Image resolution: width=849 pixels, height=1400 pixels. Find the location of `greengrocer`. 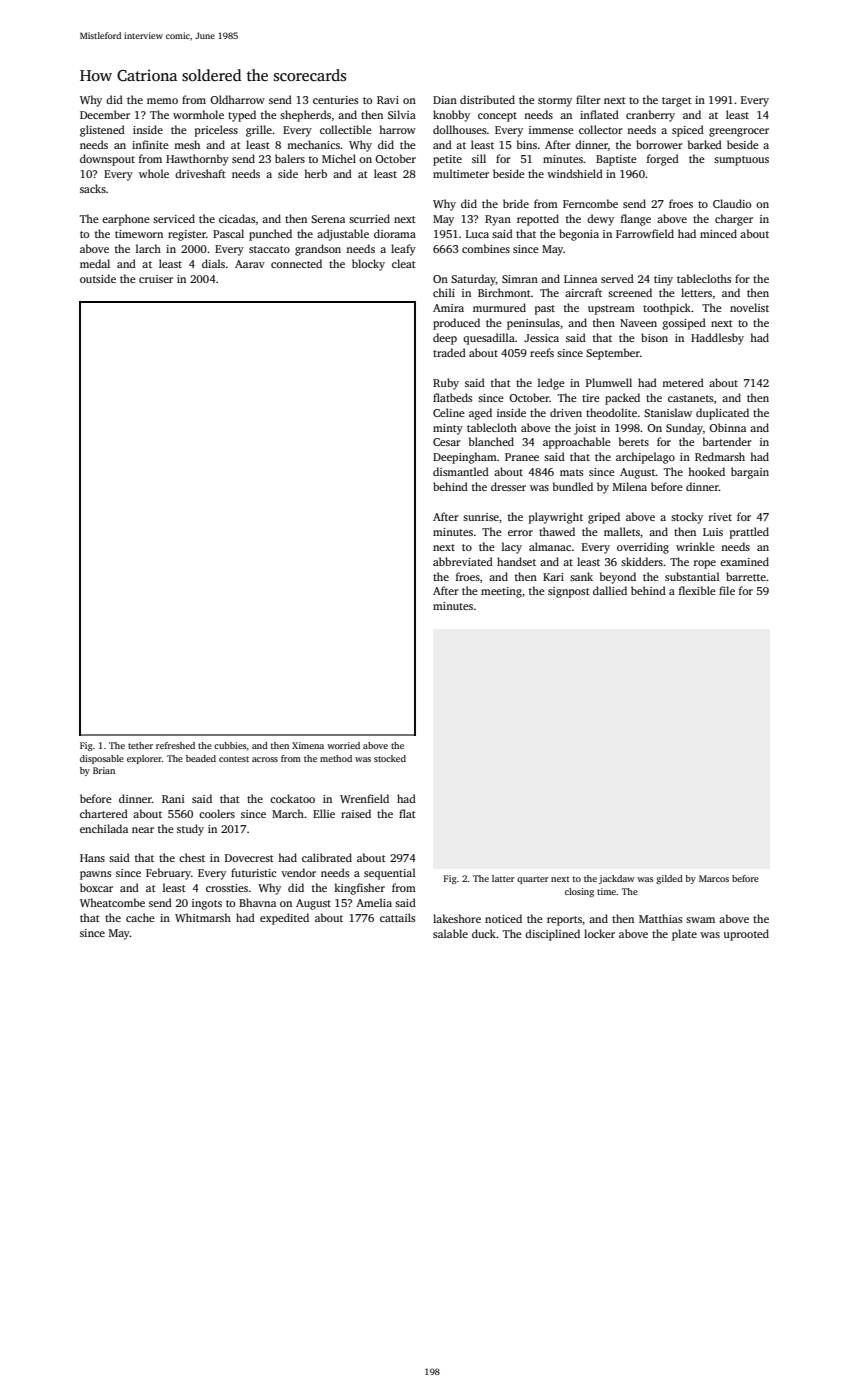

greengrocer is located at coordinates (739, 132).
